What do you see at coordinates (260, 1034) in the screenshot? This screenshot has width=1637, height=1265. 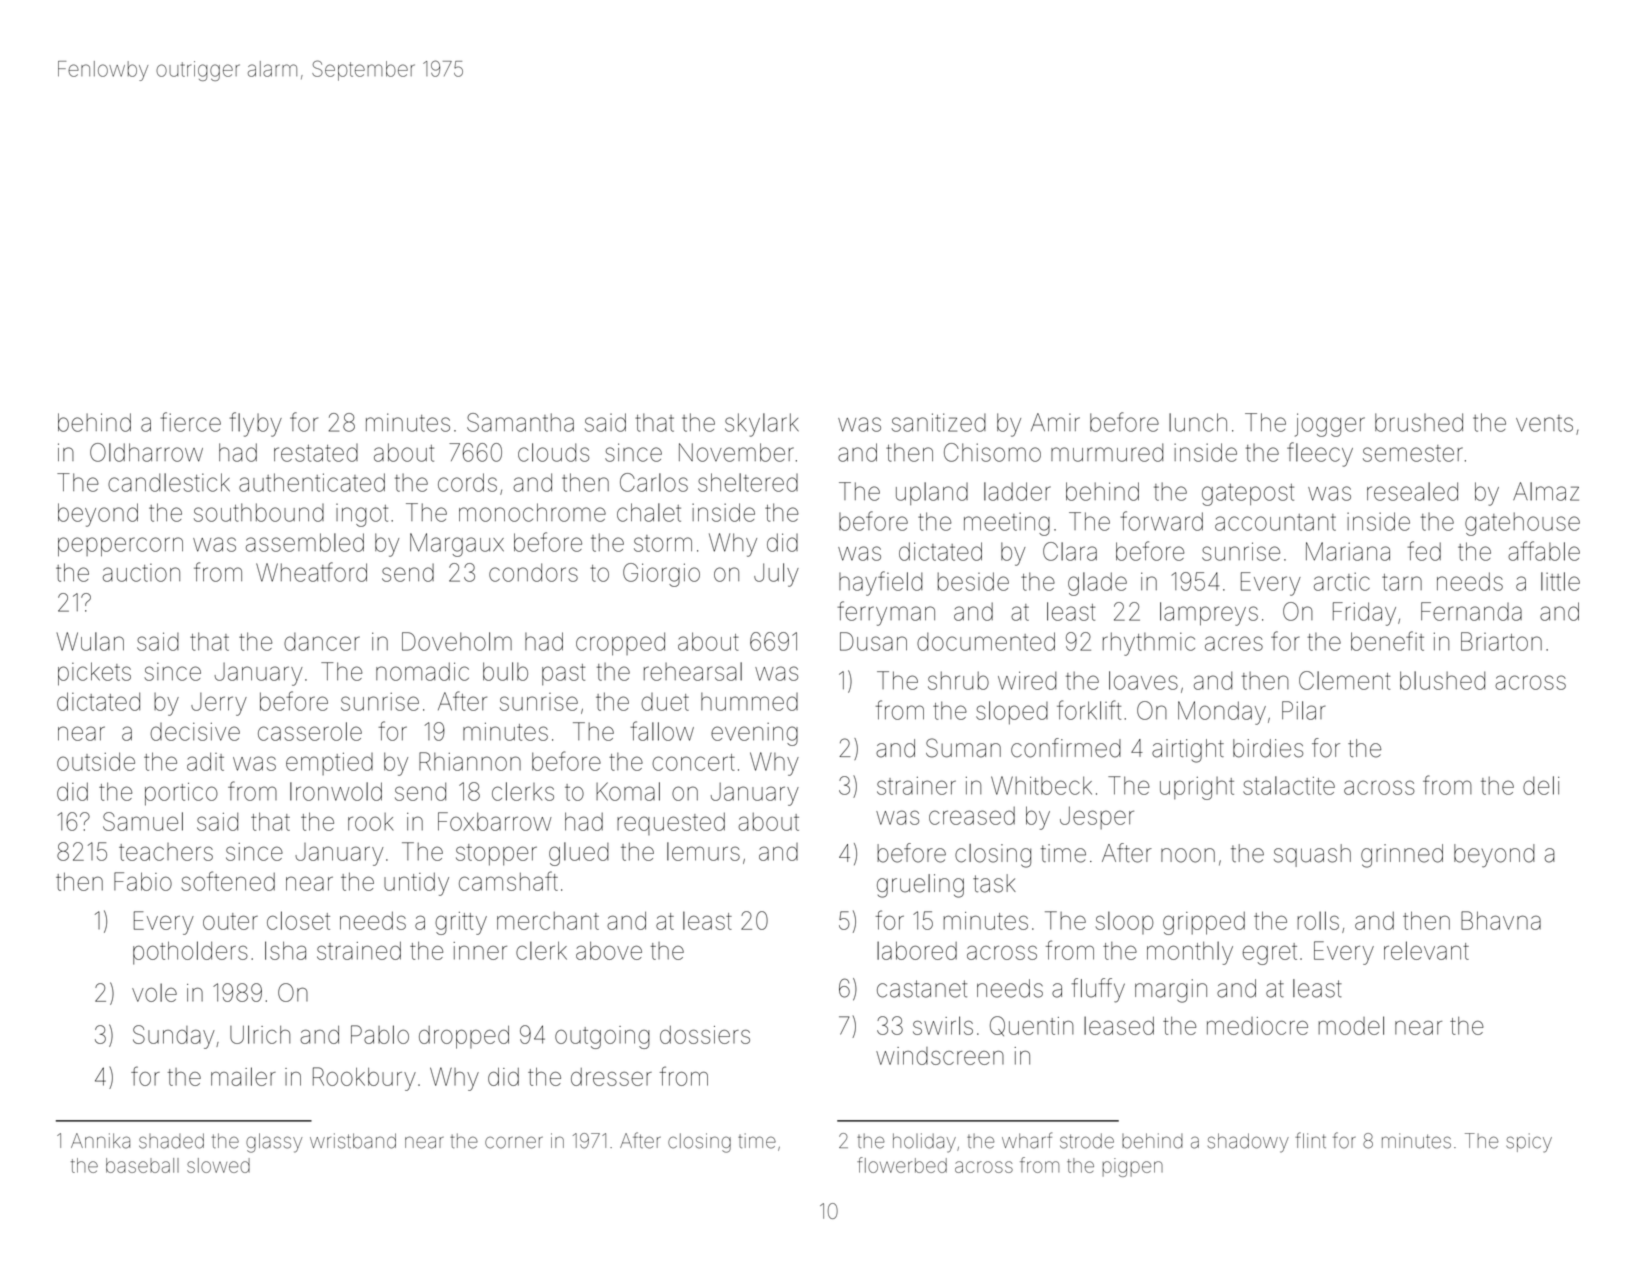 I see `Ulrich` at bounding box center [260, 1034].
